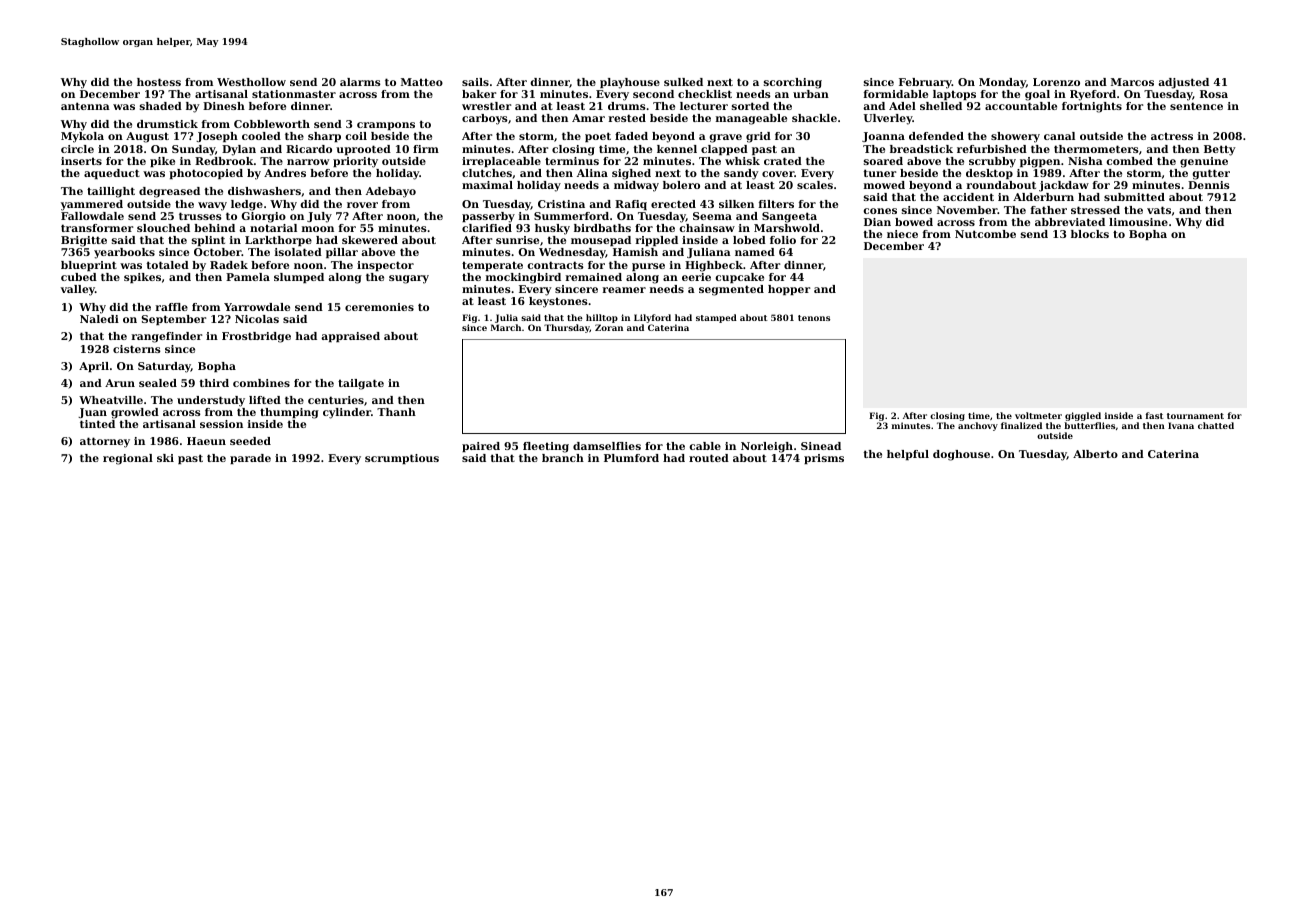 Image resolution: width=1308 pixels, height=924 pixels. I want to click on gutter, so click(1211, 174).
